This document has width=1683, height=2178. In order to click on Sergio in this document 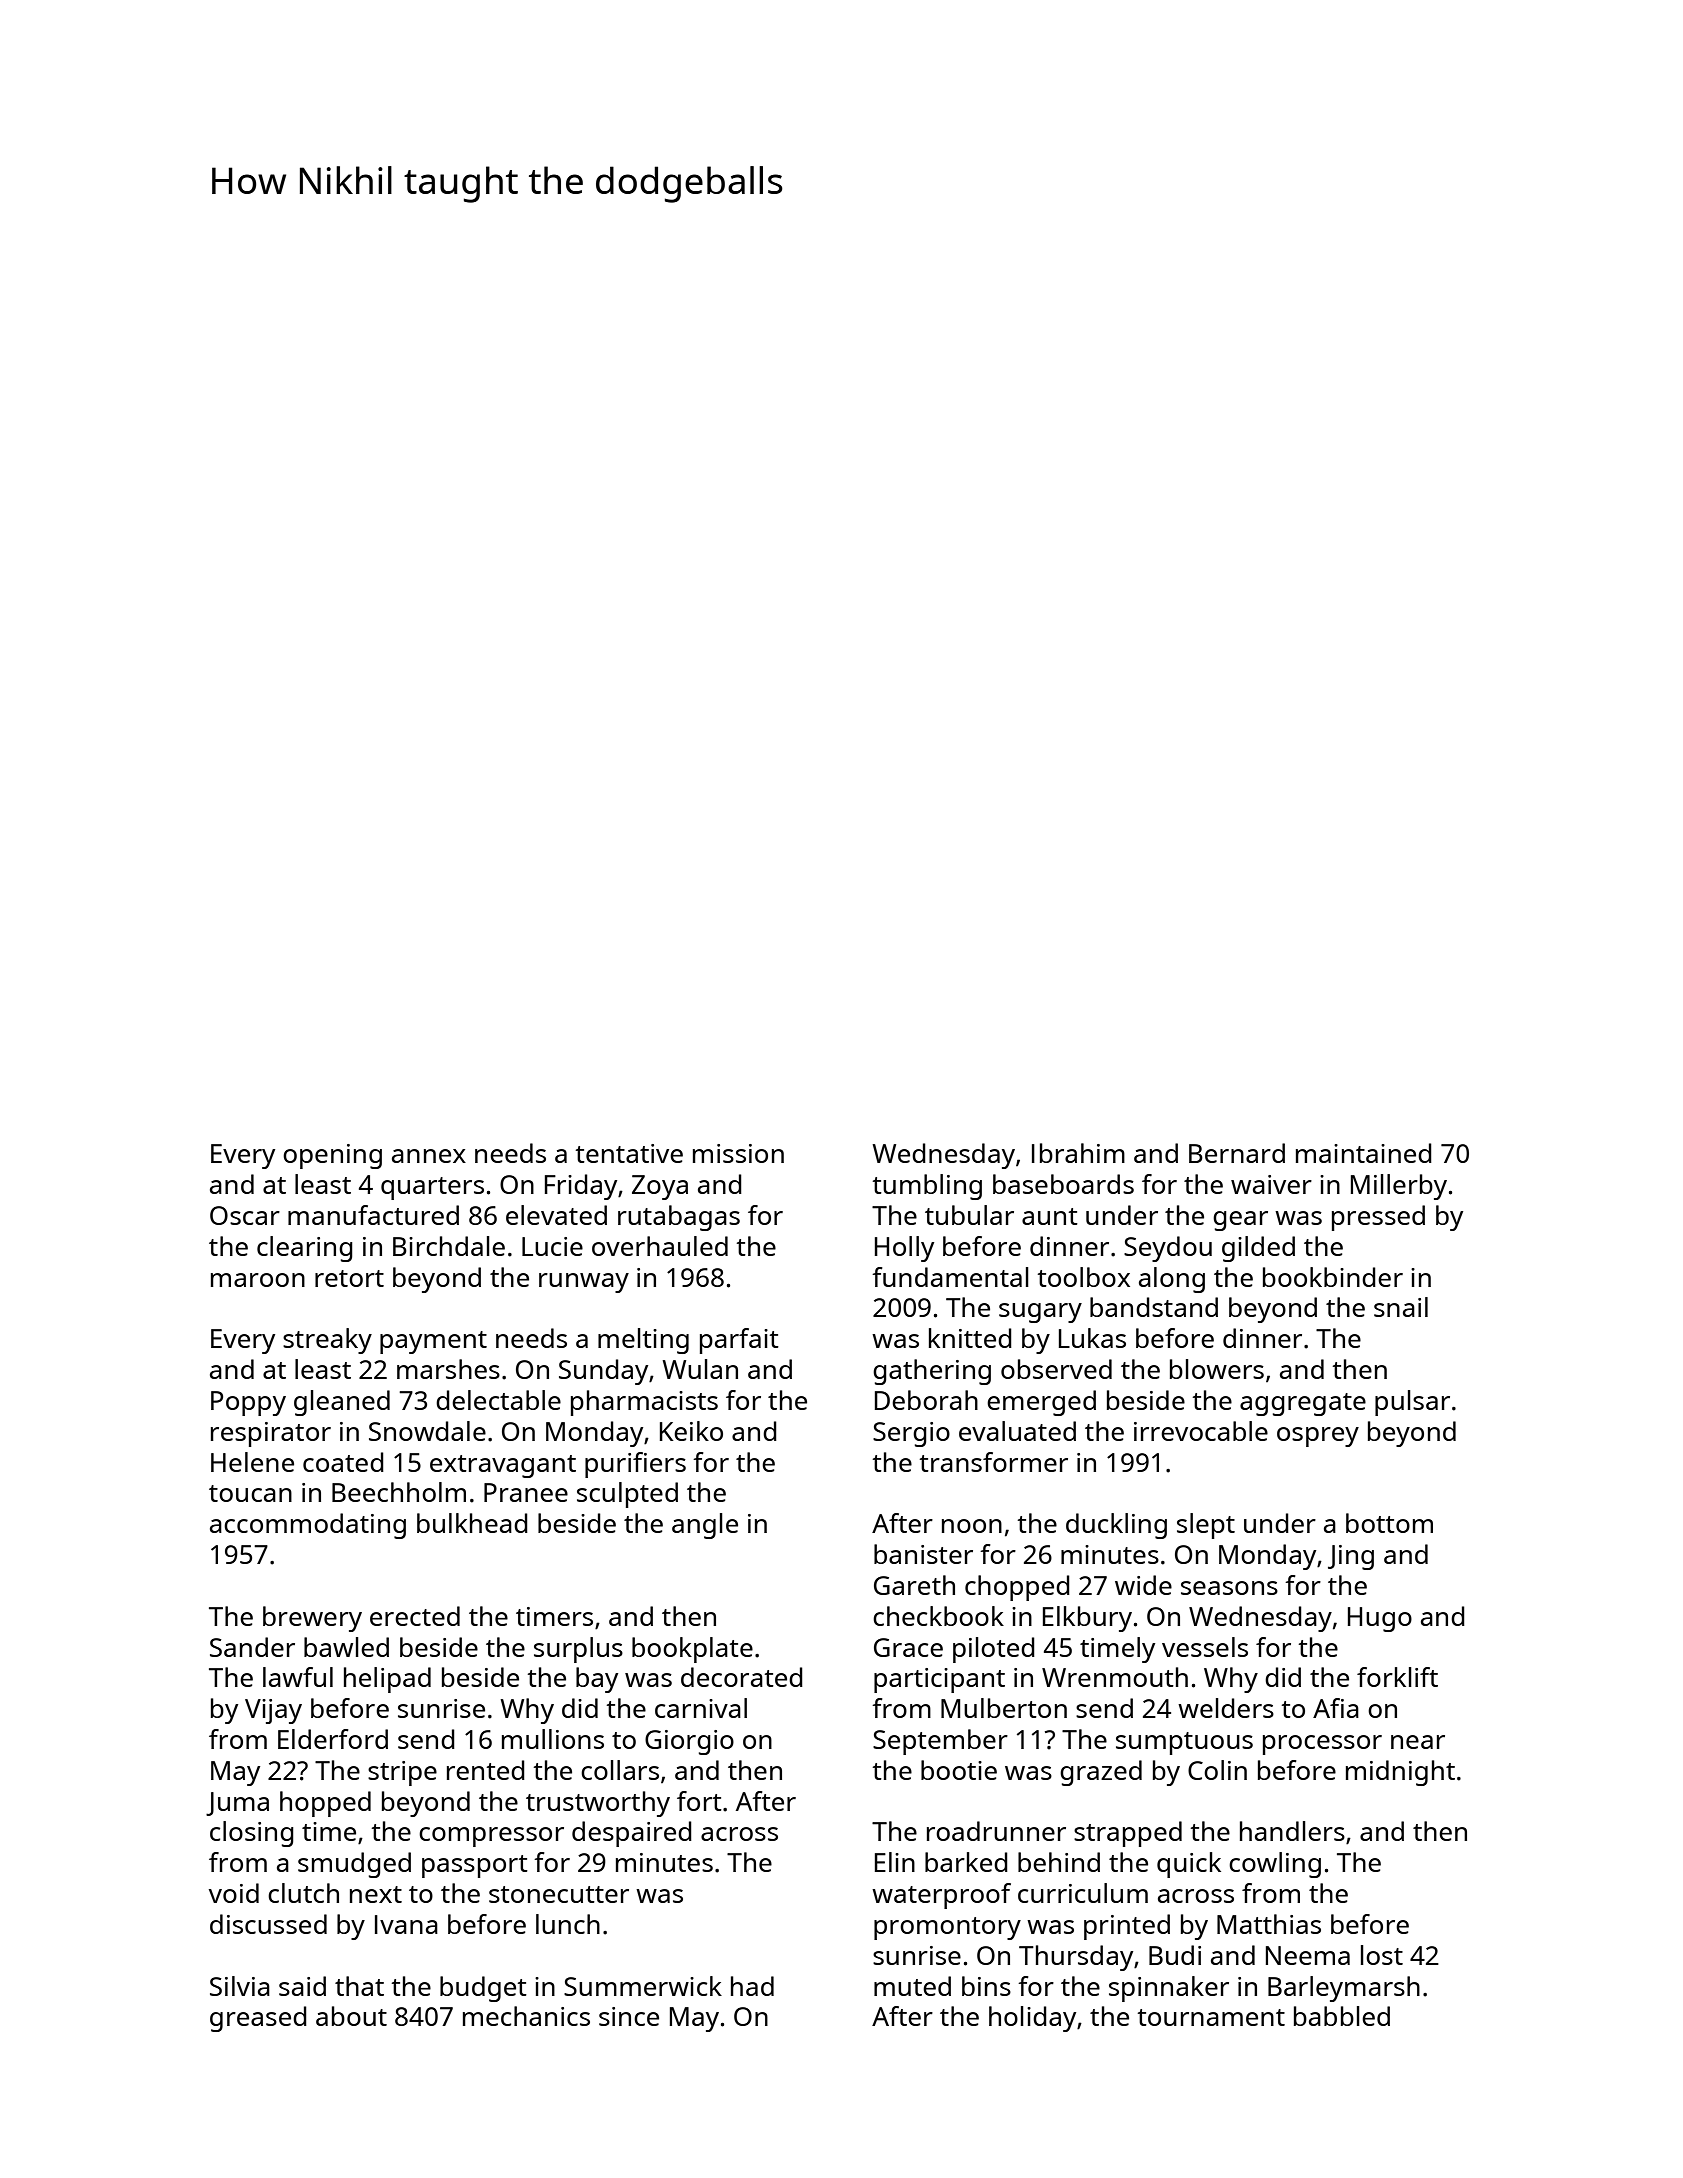, I will do `click(911, 1434)`.
